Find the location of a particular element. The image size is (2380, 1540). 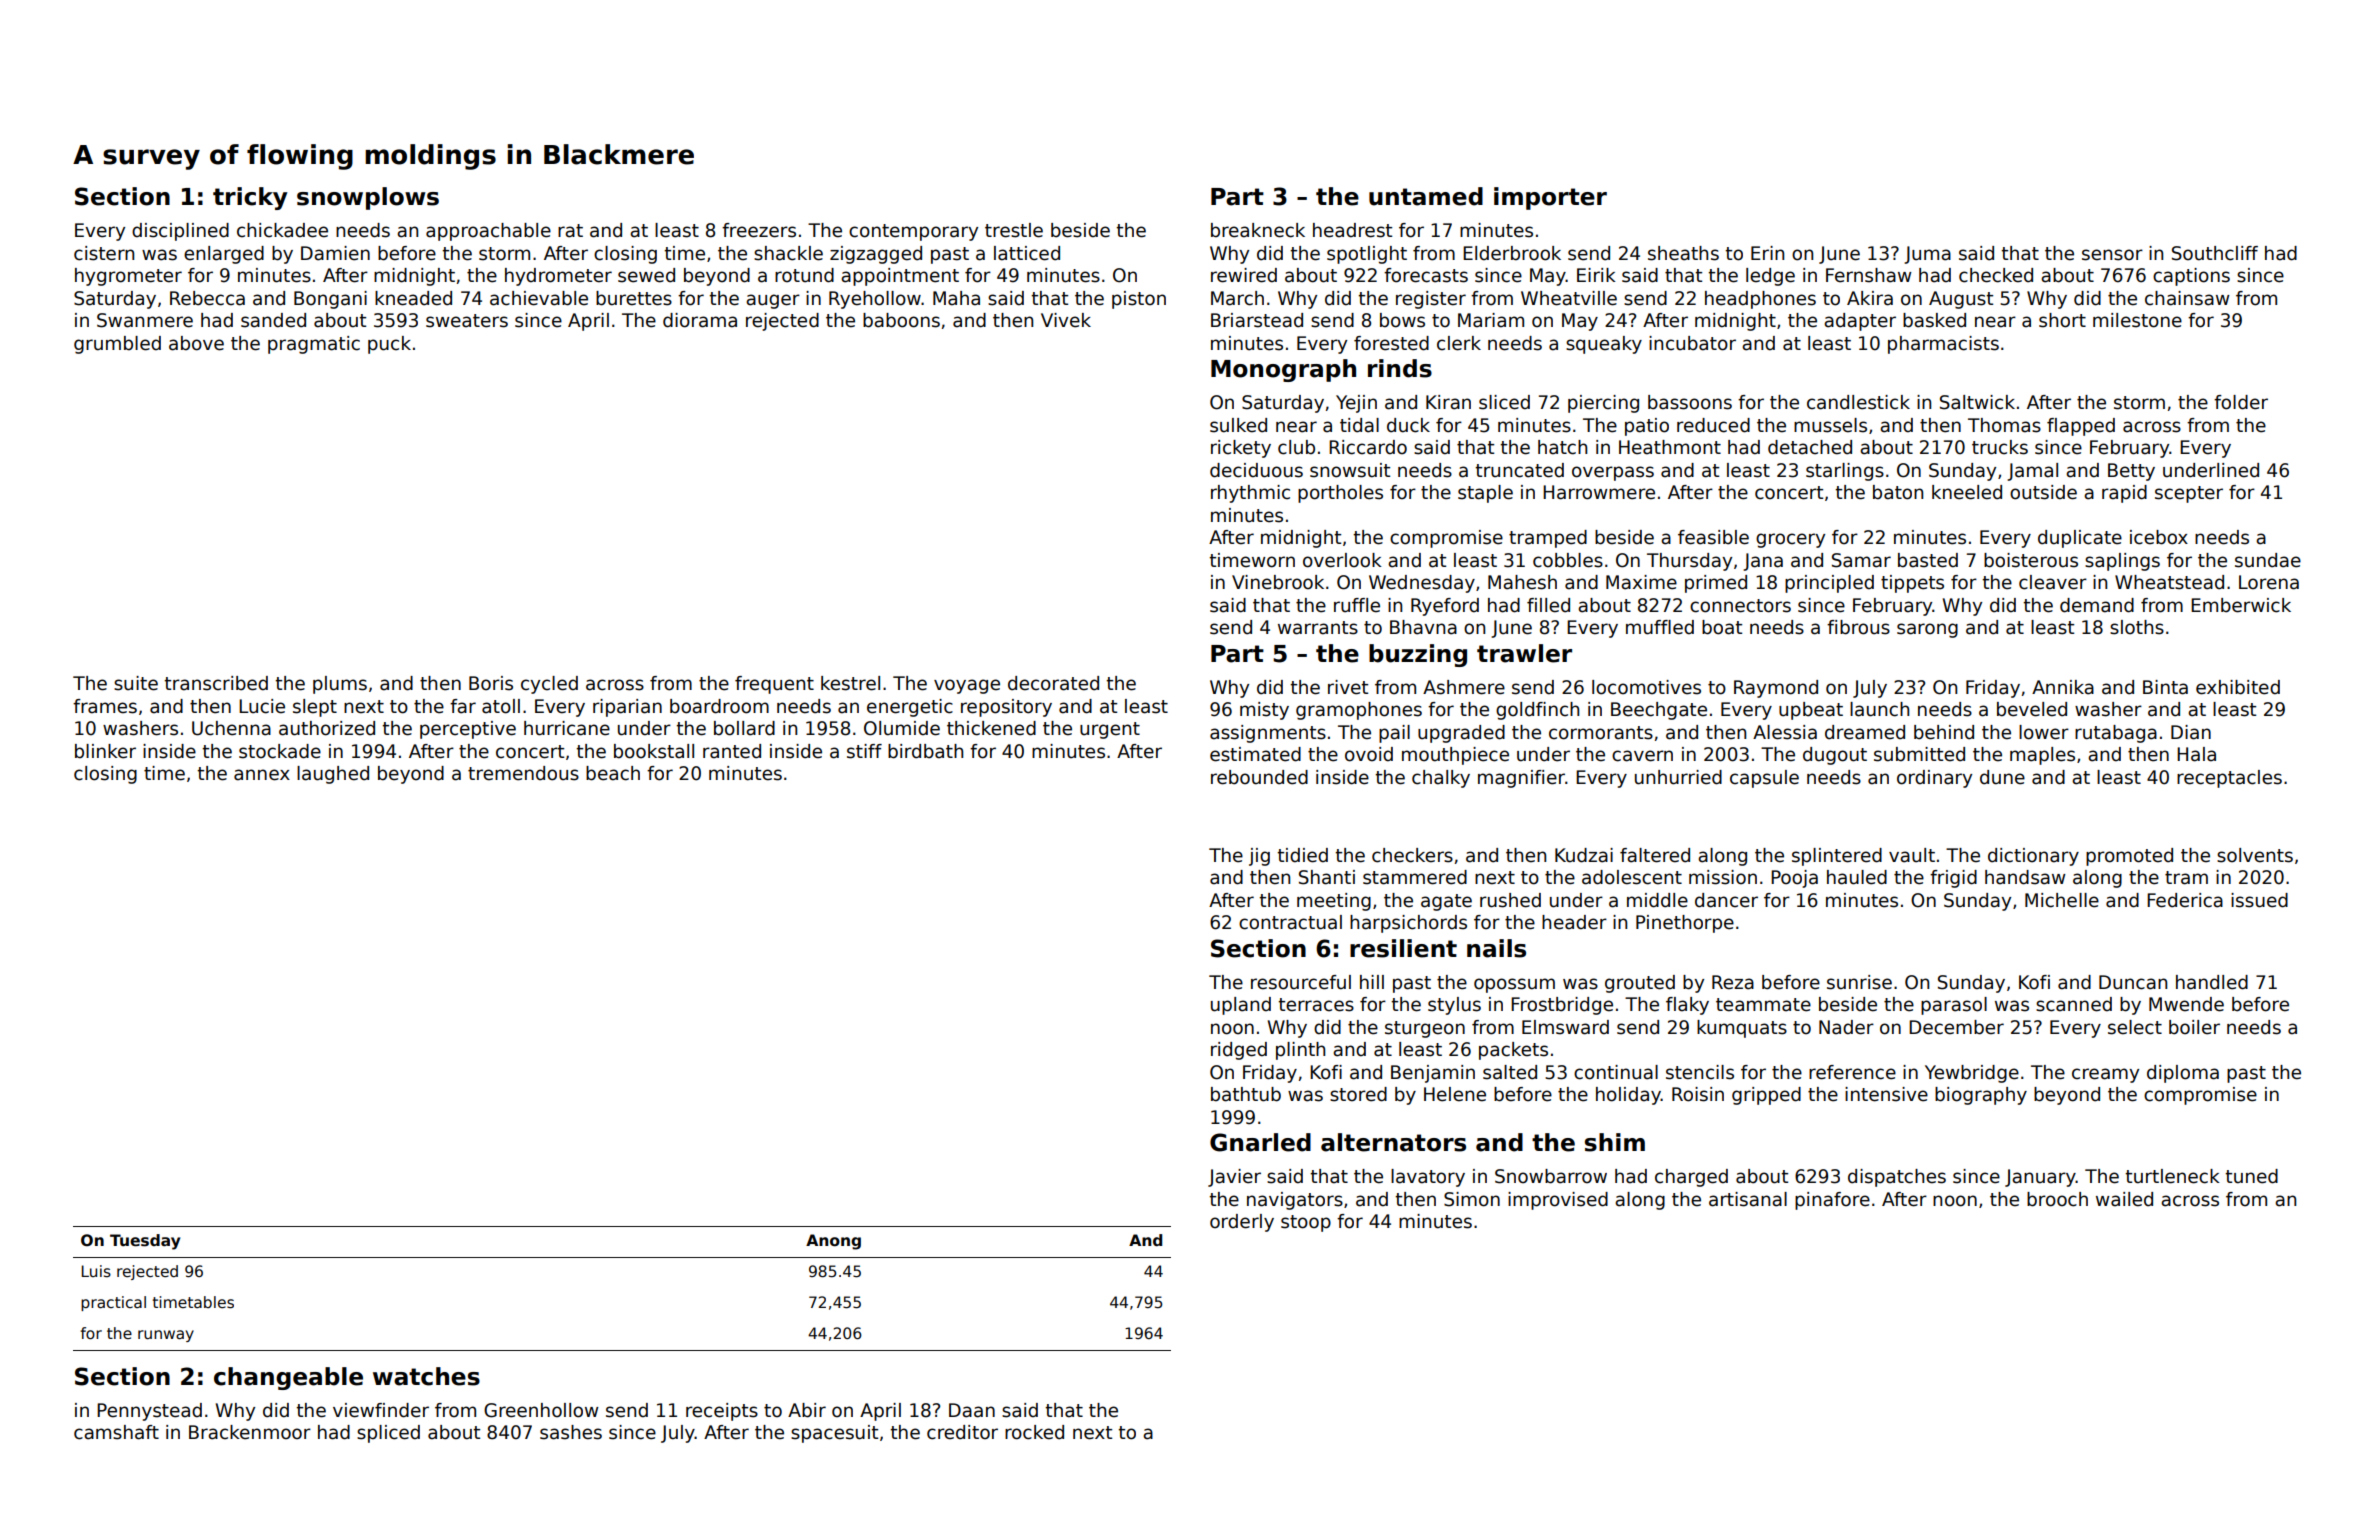

flapped is located at coordinates (2081, 427).
